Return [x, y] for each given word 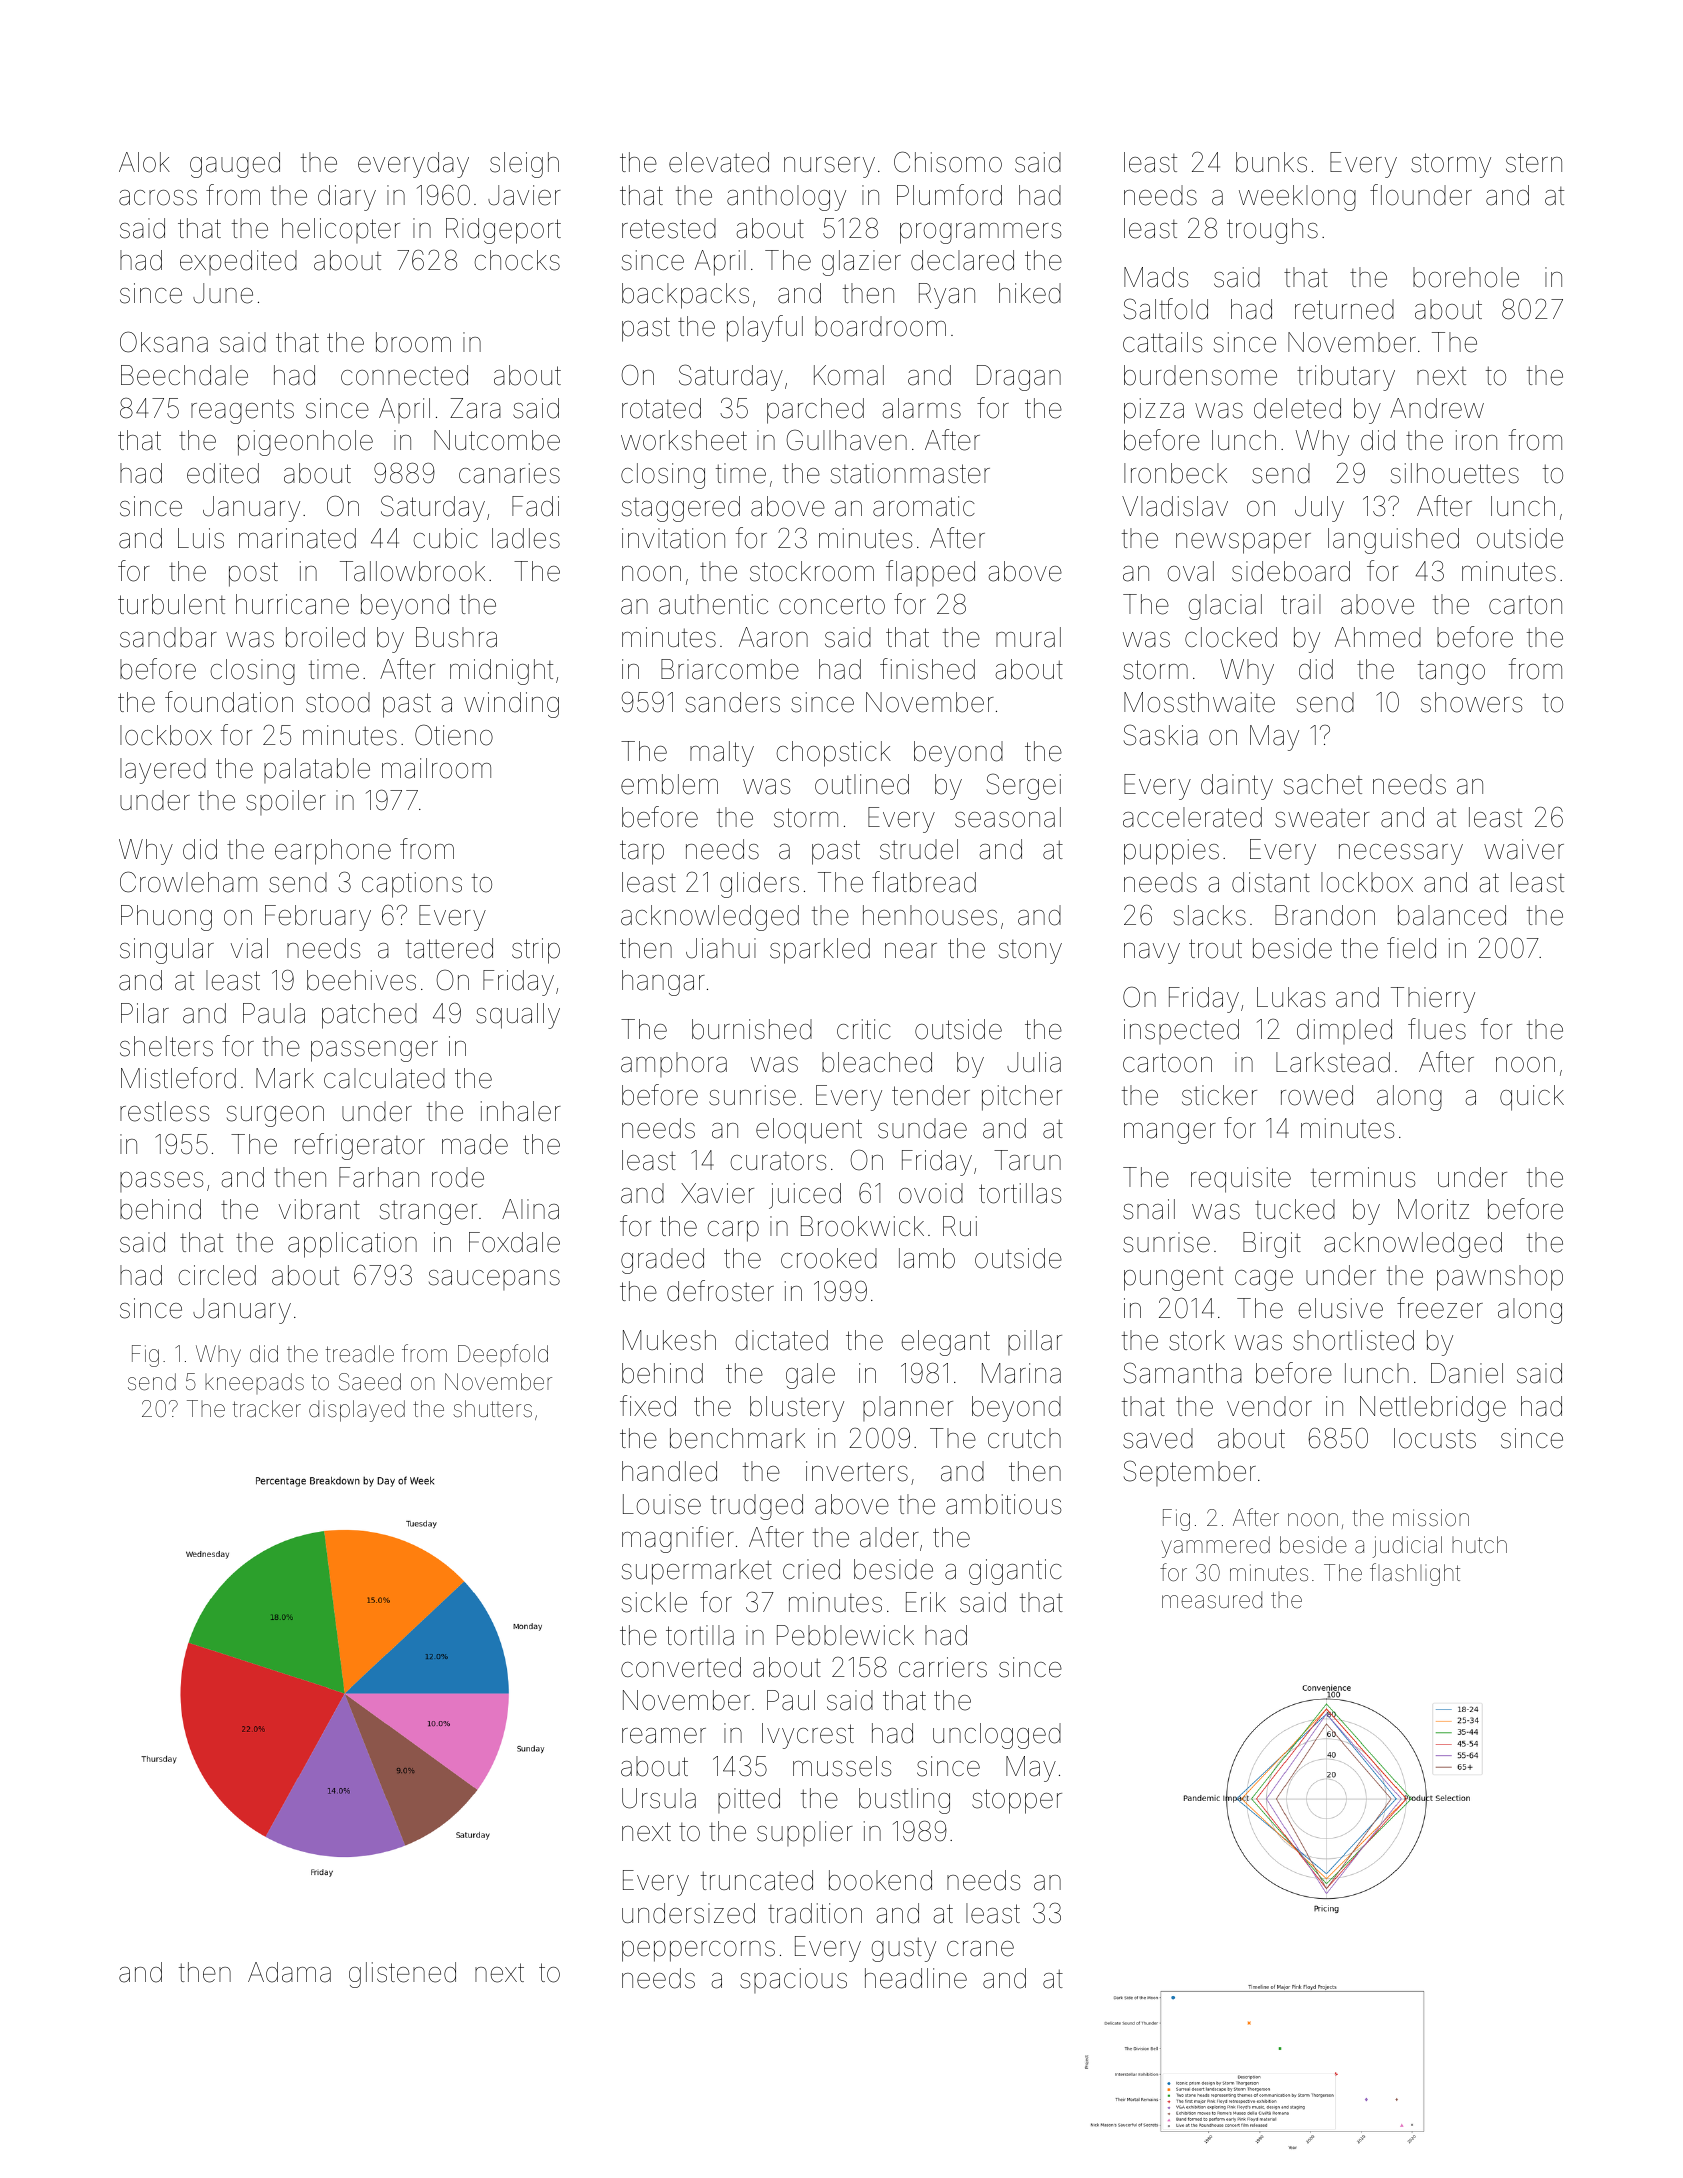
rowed [1317, 1095]
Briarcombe [730, 669]
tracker [267, 1408]
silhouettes [1455, 473]
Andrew [1437, 408]
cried [811, 1569]
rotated [661, 408]
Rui [960, 1226]
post [253, 574]
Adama [289, 1972]
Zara [475, 408]
